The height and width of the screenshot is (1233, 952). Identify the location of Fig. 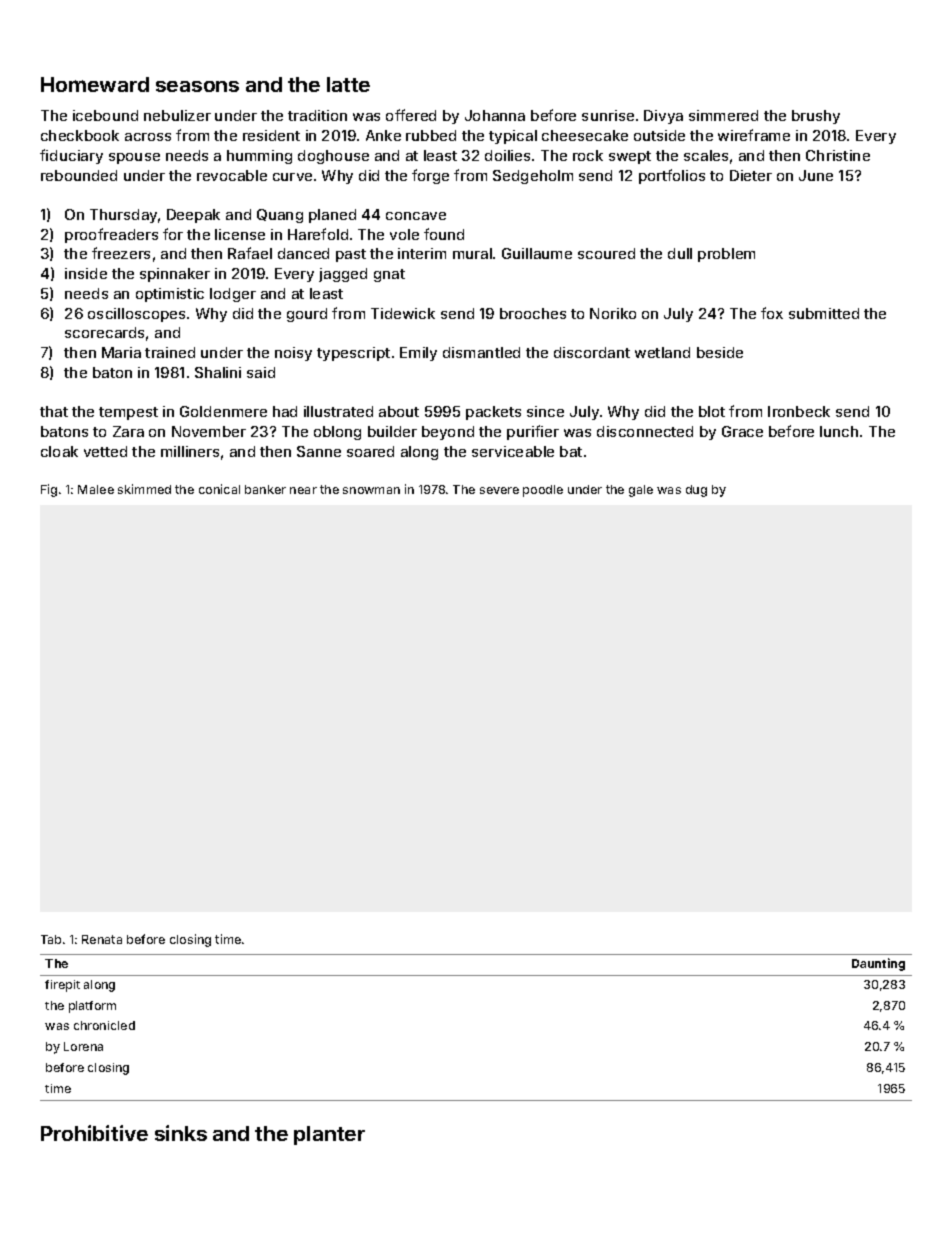
(49, 490).
